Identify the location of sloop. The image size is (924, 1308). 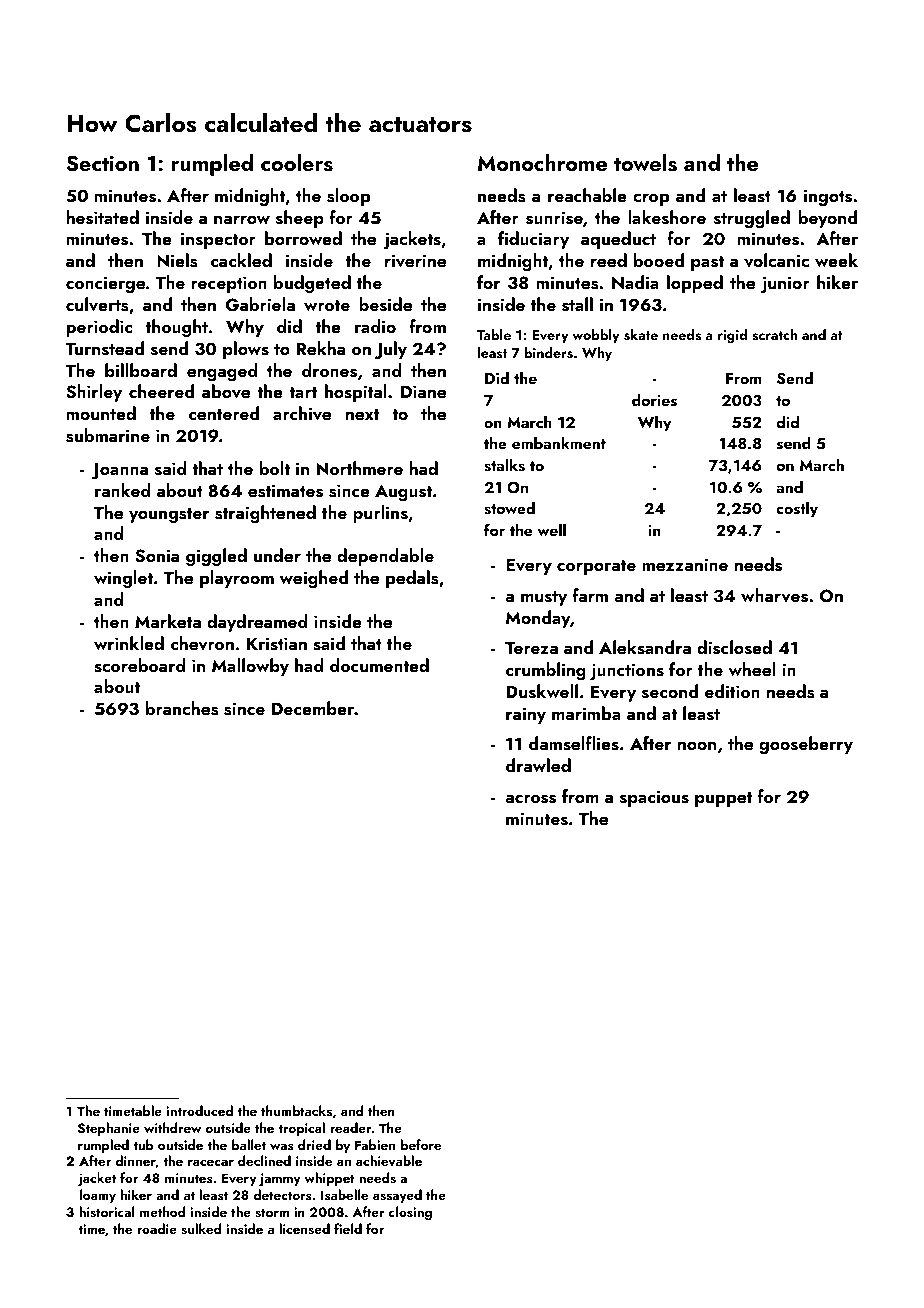
(348, 197).
